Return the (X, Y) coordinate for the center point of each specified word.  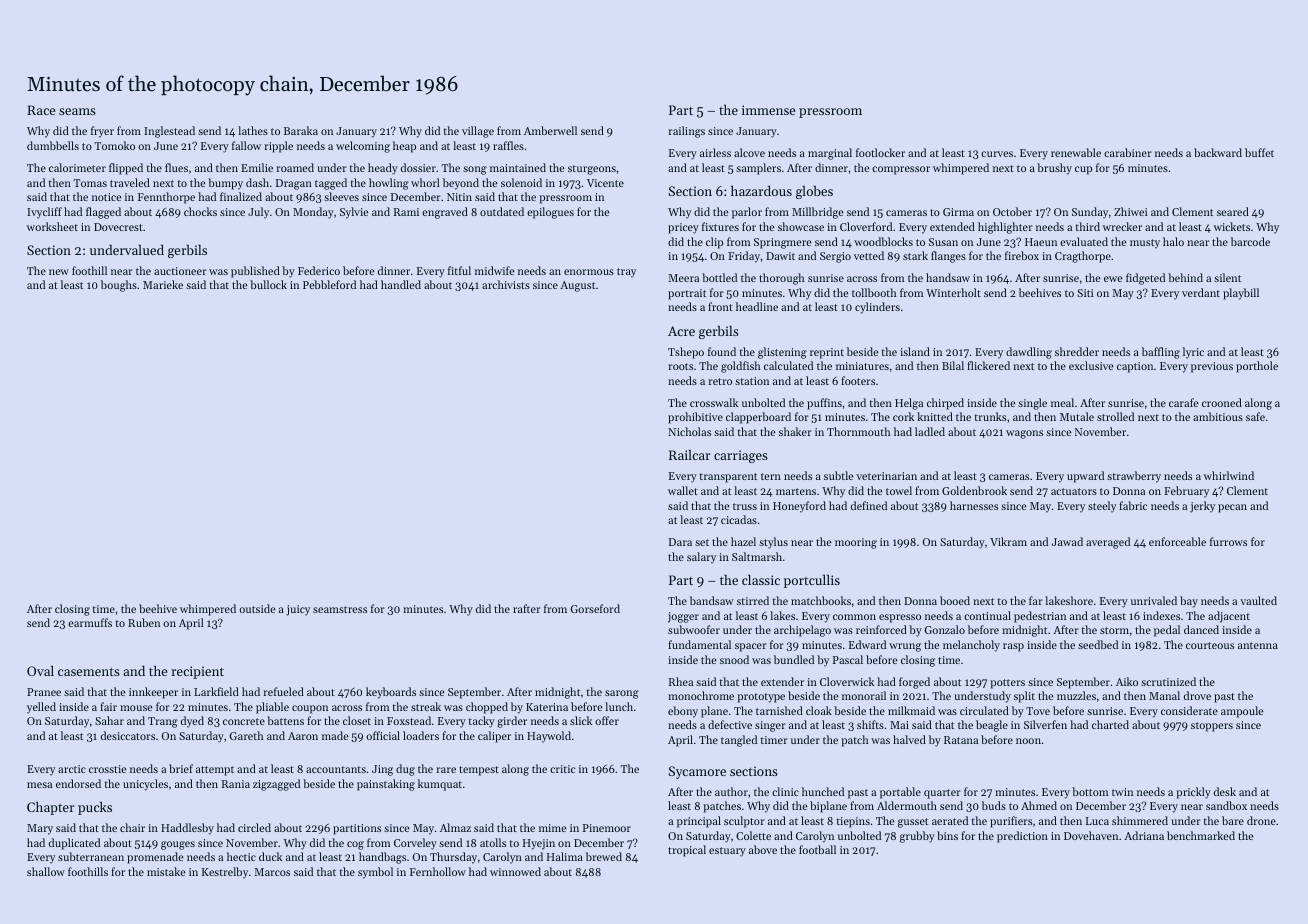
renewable (1076, 152)
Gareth (247, 735)
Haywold (549, 737)
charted (1110, 724)
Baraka (301, 130)
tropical (687, 851)
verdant (1201, 292)
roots (680, 366)
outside (257, 608)
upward (1085, 477)
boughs (119, 286)
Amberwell (550, 130)
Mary (40, 829)
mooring (856, 543)
